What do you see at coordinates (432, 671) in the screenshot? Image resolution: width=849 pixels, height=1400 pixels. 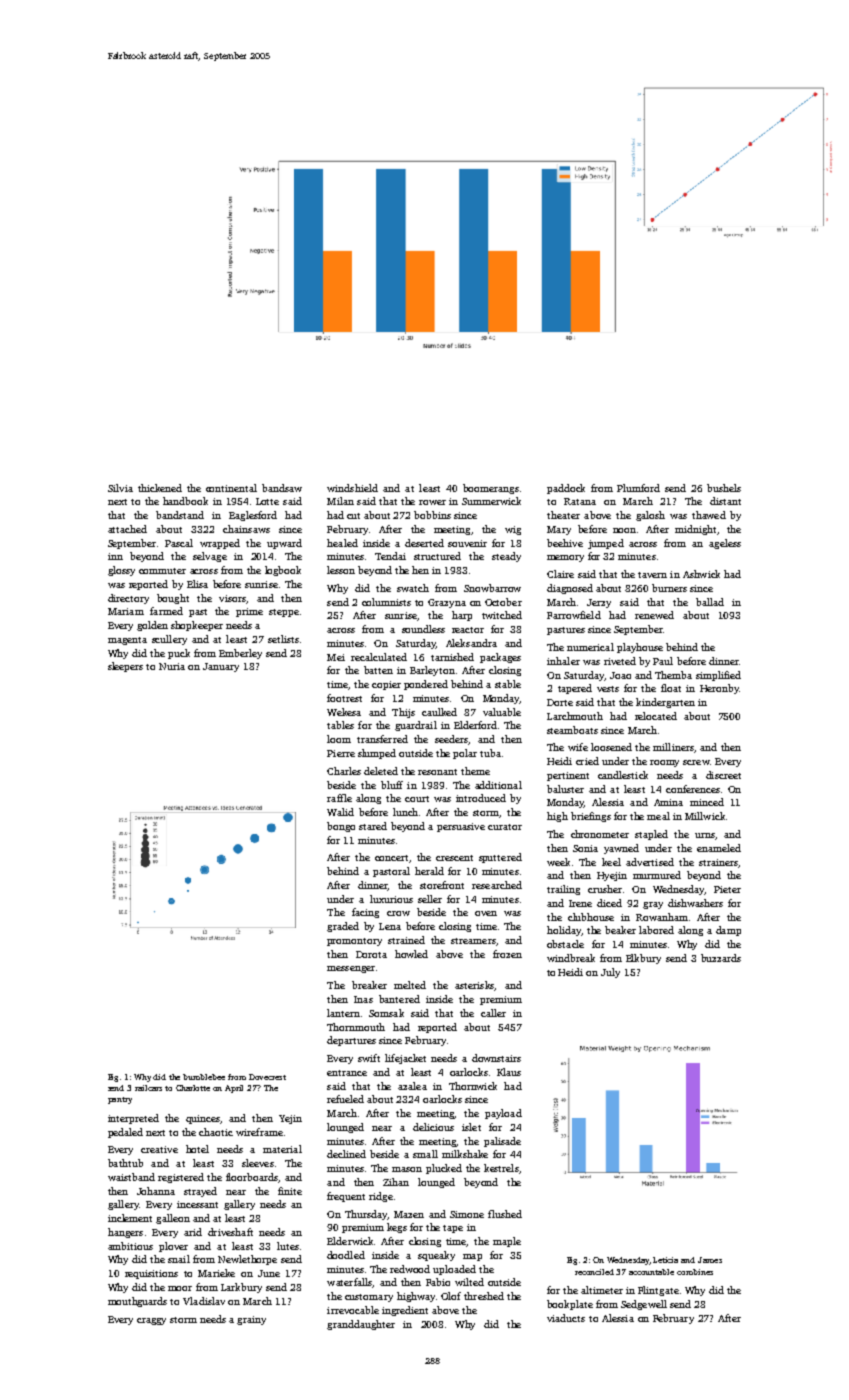 I see `Barleyton` at bounding box center [432, 671].
